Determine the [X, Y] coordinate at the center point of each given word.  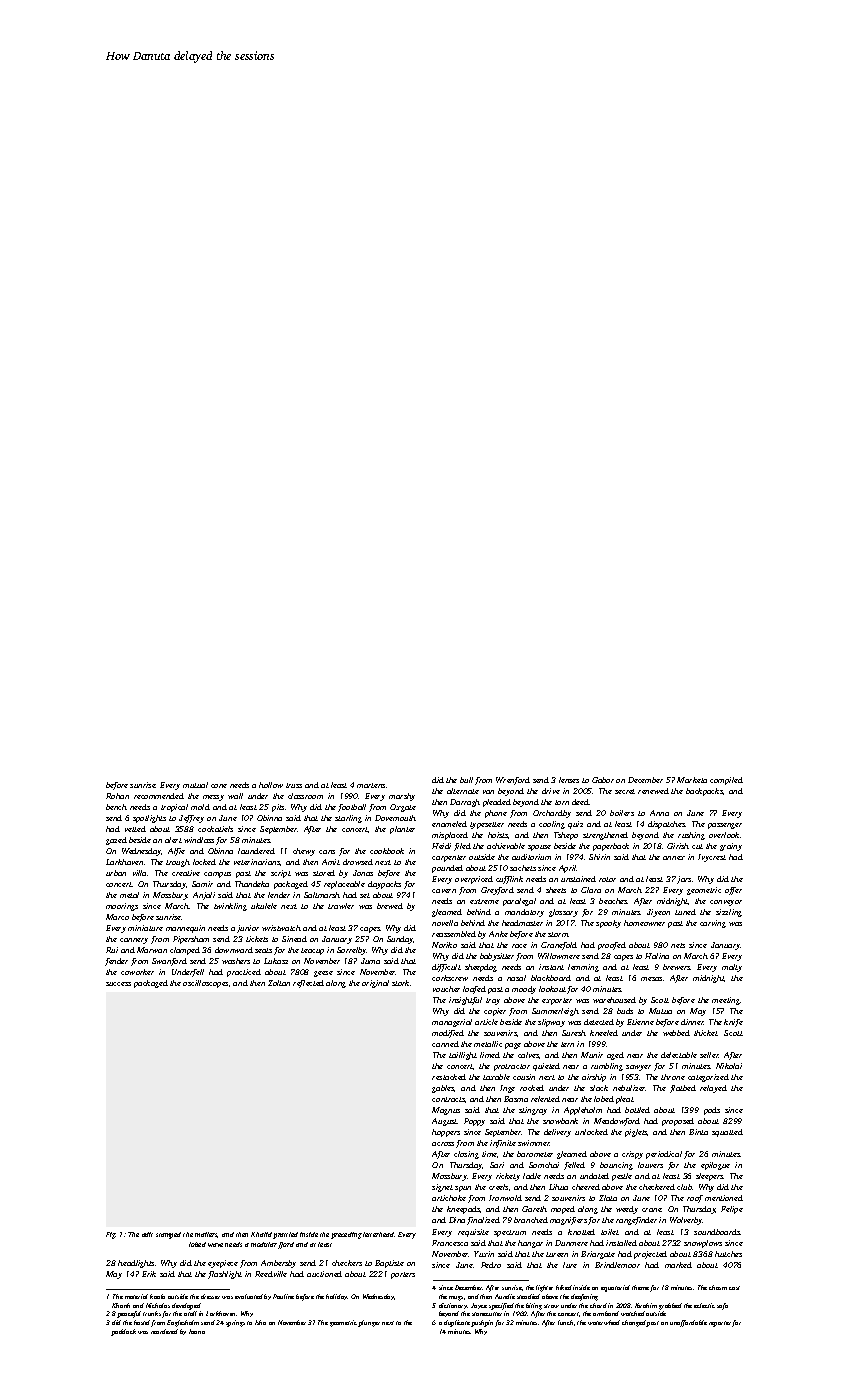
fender [116, 962]
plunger [369, 1323]
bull [466, 780]
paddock [123, 1332]
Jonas [363, 873]
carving [713, 924]
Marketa [692, 780]
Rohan [117, 796]
